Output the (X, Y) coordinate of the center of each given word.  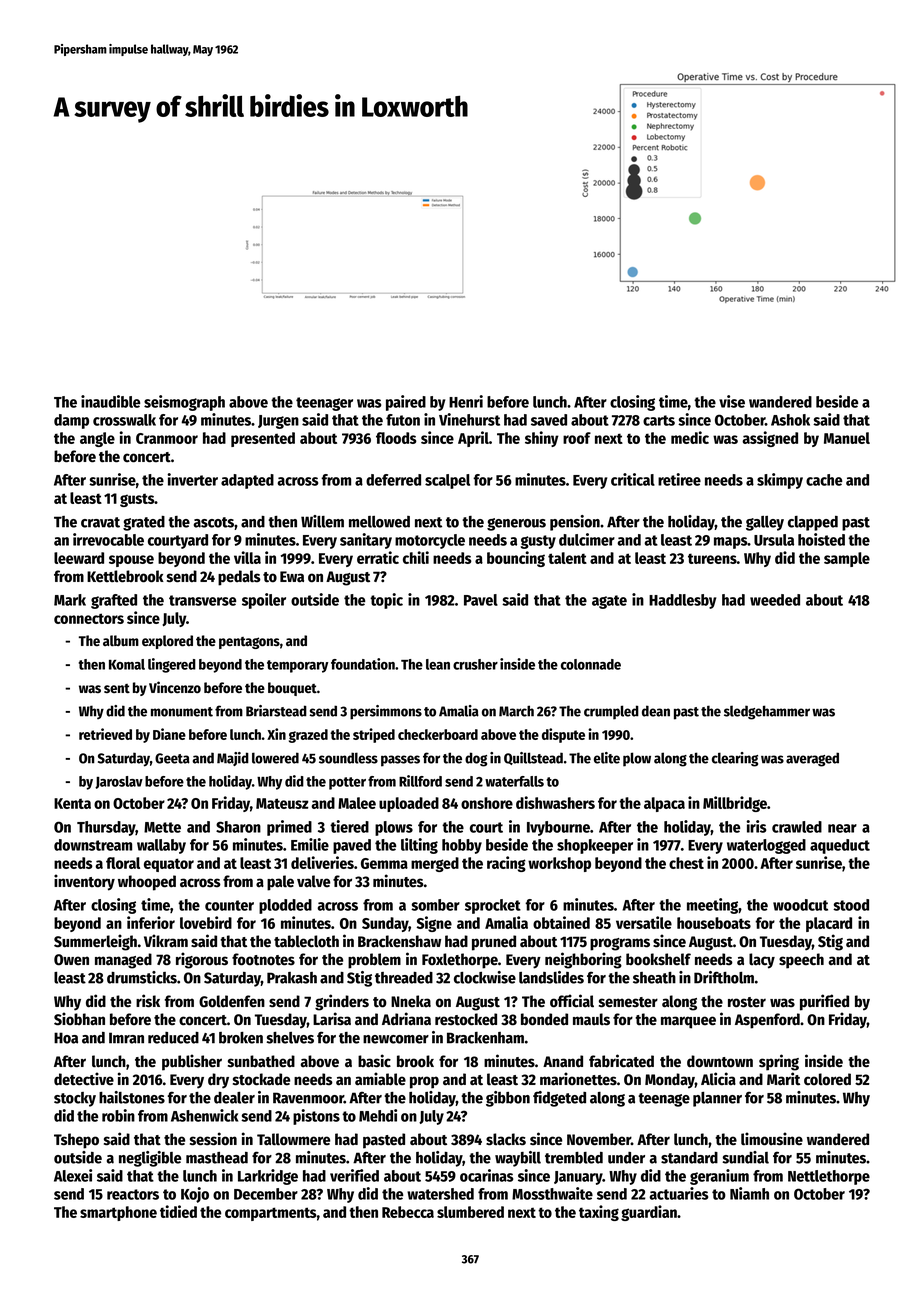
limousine (772, 1139)
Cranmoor (167, 438)
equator (169, 865)
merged (435, 864)
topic (386, 601)
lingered (172, 665)
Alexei (73, 1175)
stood (851, 905)
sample (847, 559)
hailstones (132, 1097)
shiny (542, 439)
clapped (813, 523)
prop (424, 1082)
